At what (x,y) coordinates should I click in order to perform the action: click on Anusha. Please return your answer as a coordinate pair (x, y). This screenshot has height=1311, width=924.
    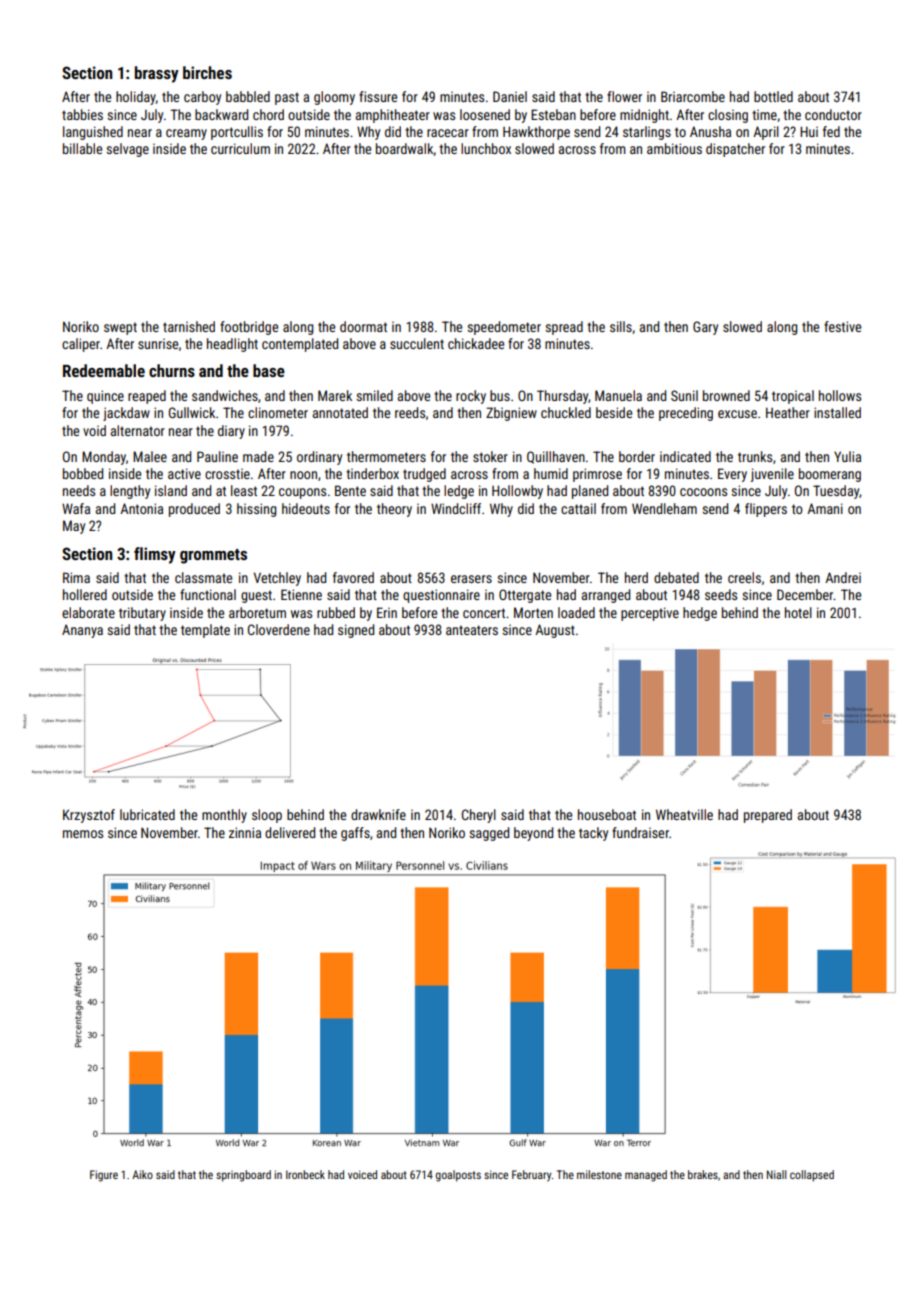
    Looking at the image, I should click on (710, 131).
